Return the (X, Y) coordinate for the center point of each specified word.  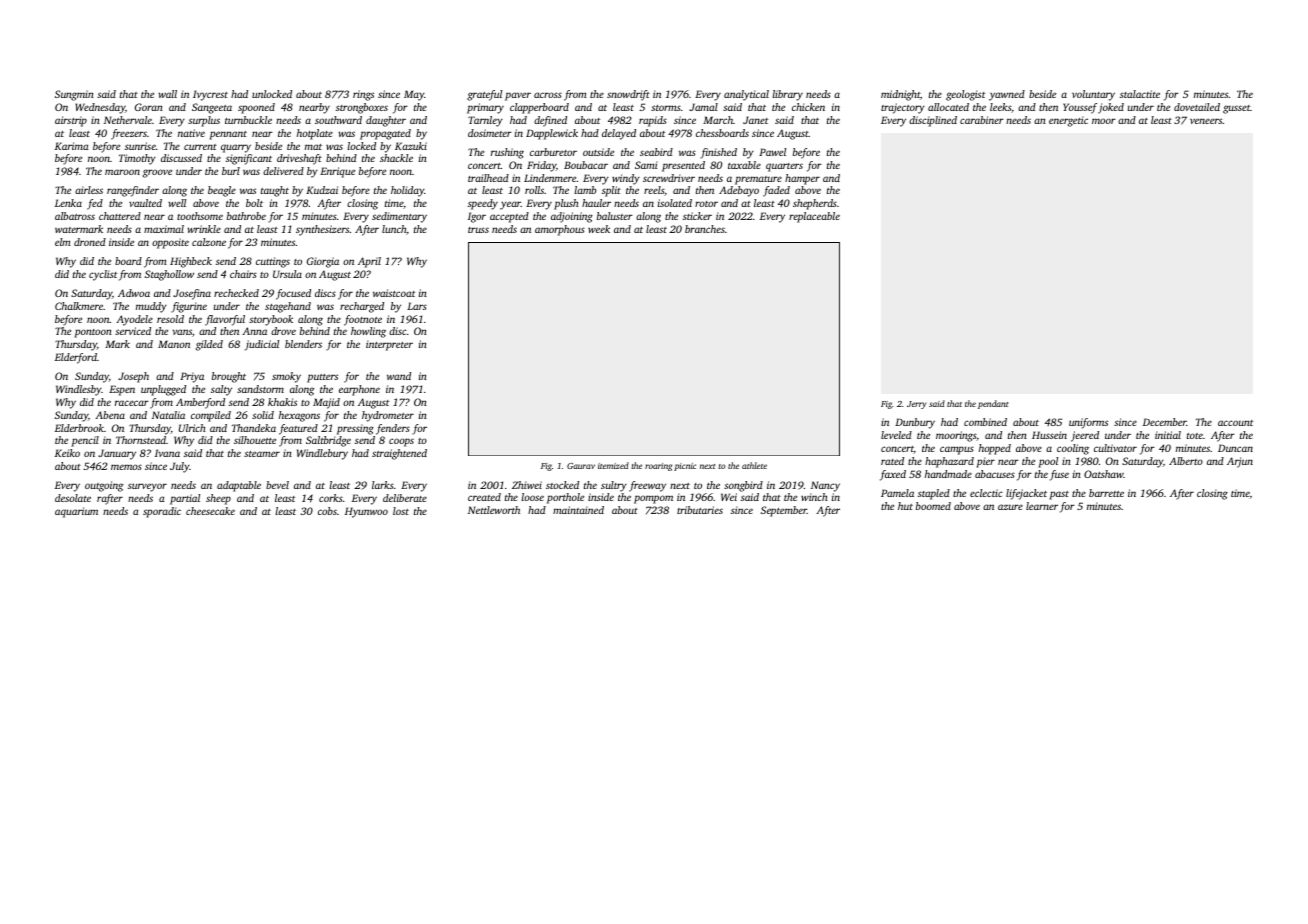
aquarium (76, 512)
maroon (122, 172)
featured (298, 429)
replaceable (814, 217)
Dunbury (915, 423)
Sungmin (74, 95)
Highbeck (191, 262)
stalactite (1140, 94)
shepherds (815, 204)
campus (957, 450)
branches (705, 229)
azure (1010, 507)
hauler (596, 203)
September (784, 511)
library (788, 95)
